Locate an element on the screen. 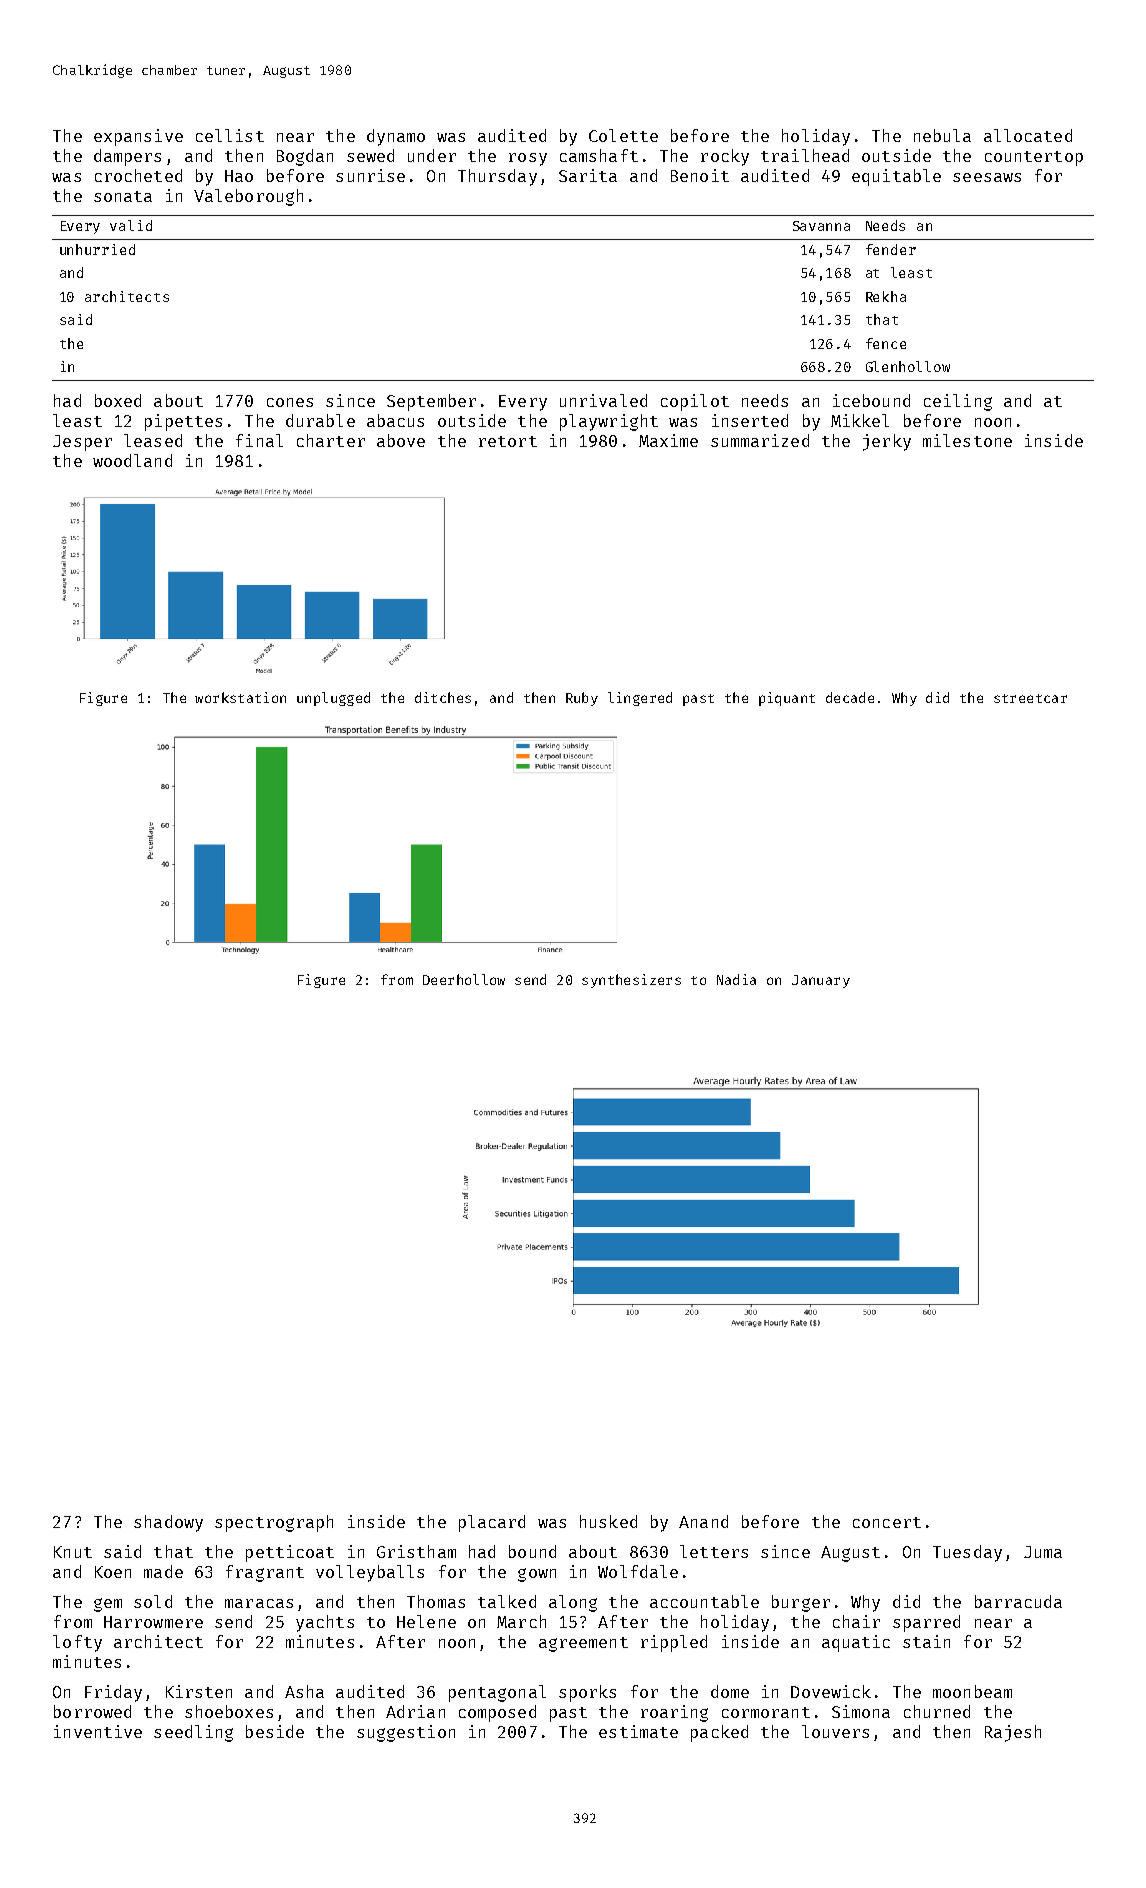  synthesizers is located at coordinates (631, 981).
